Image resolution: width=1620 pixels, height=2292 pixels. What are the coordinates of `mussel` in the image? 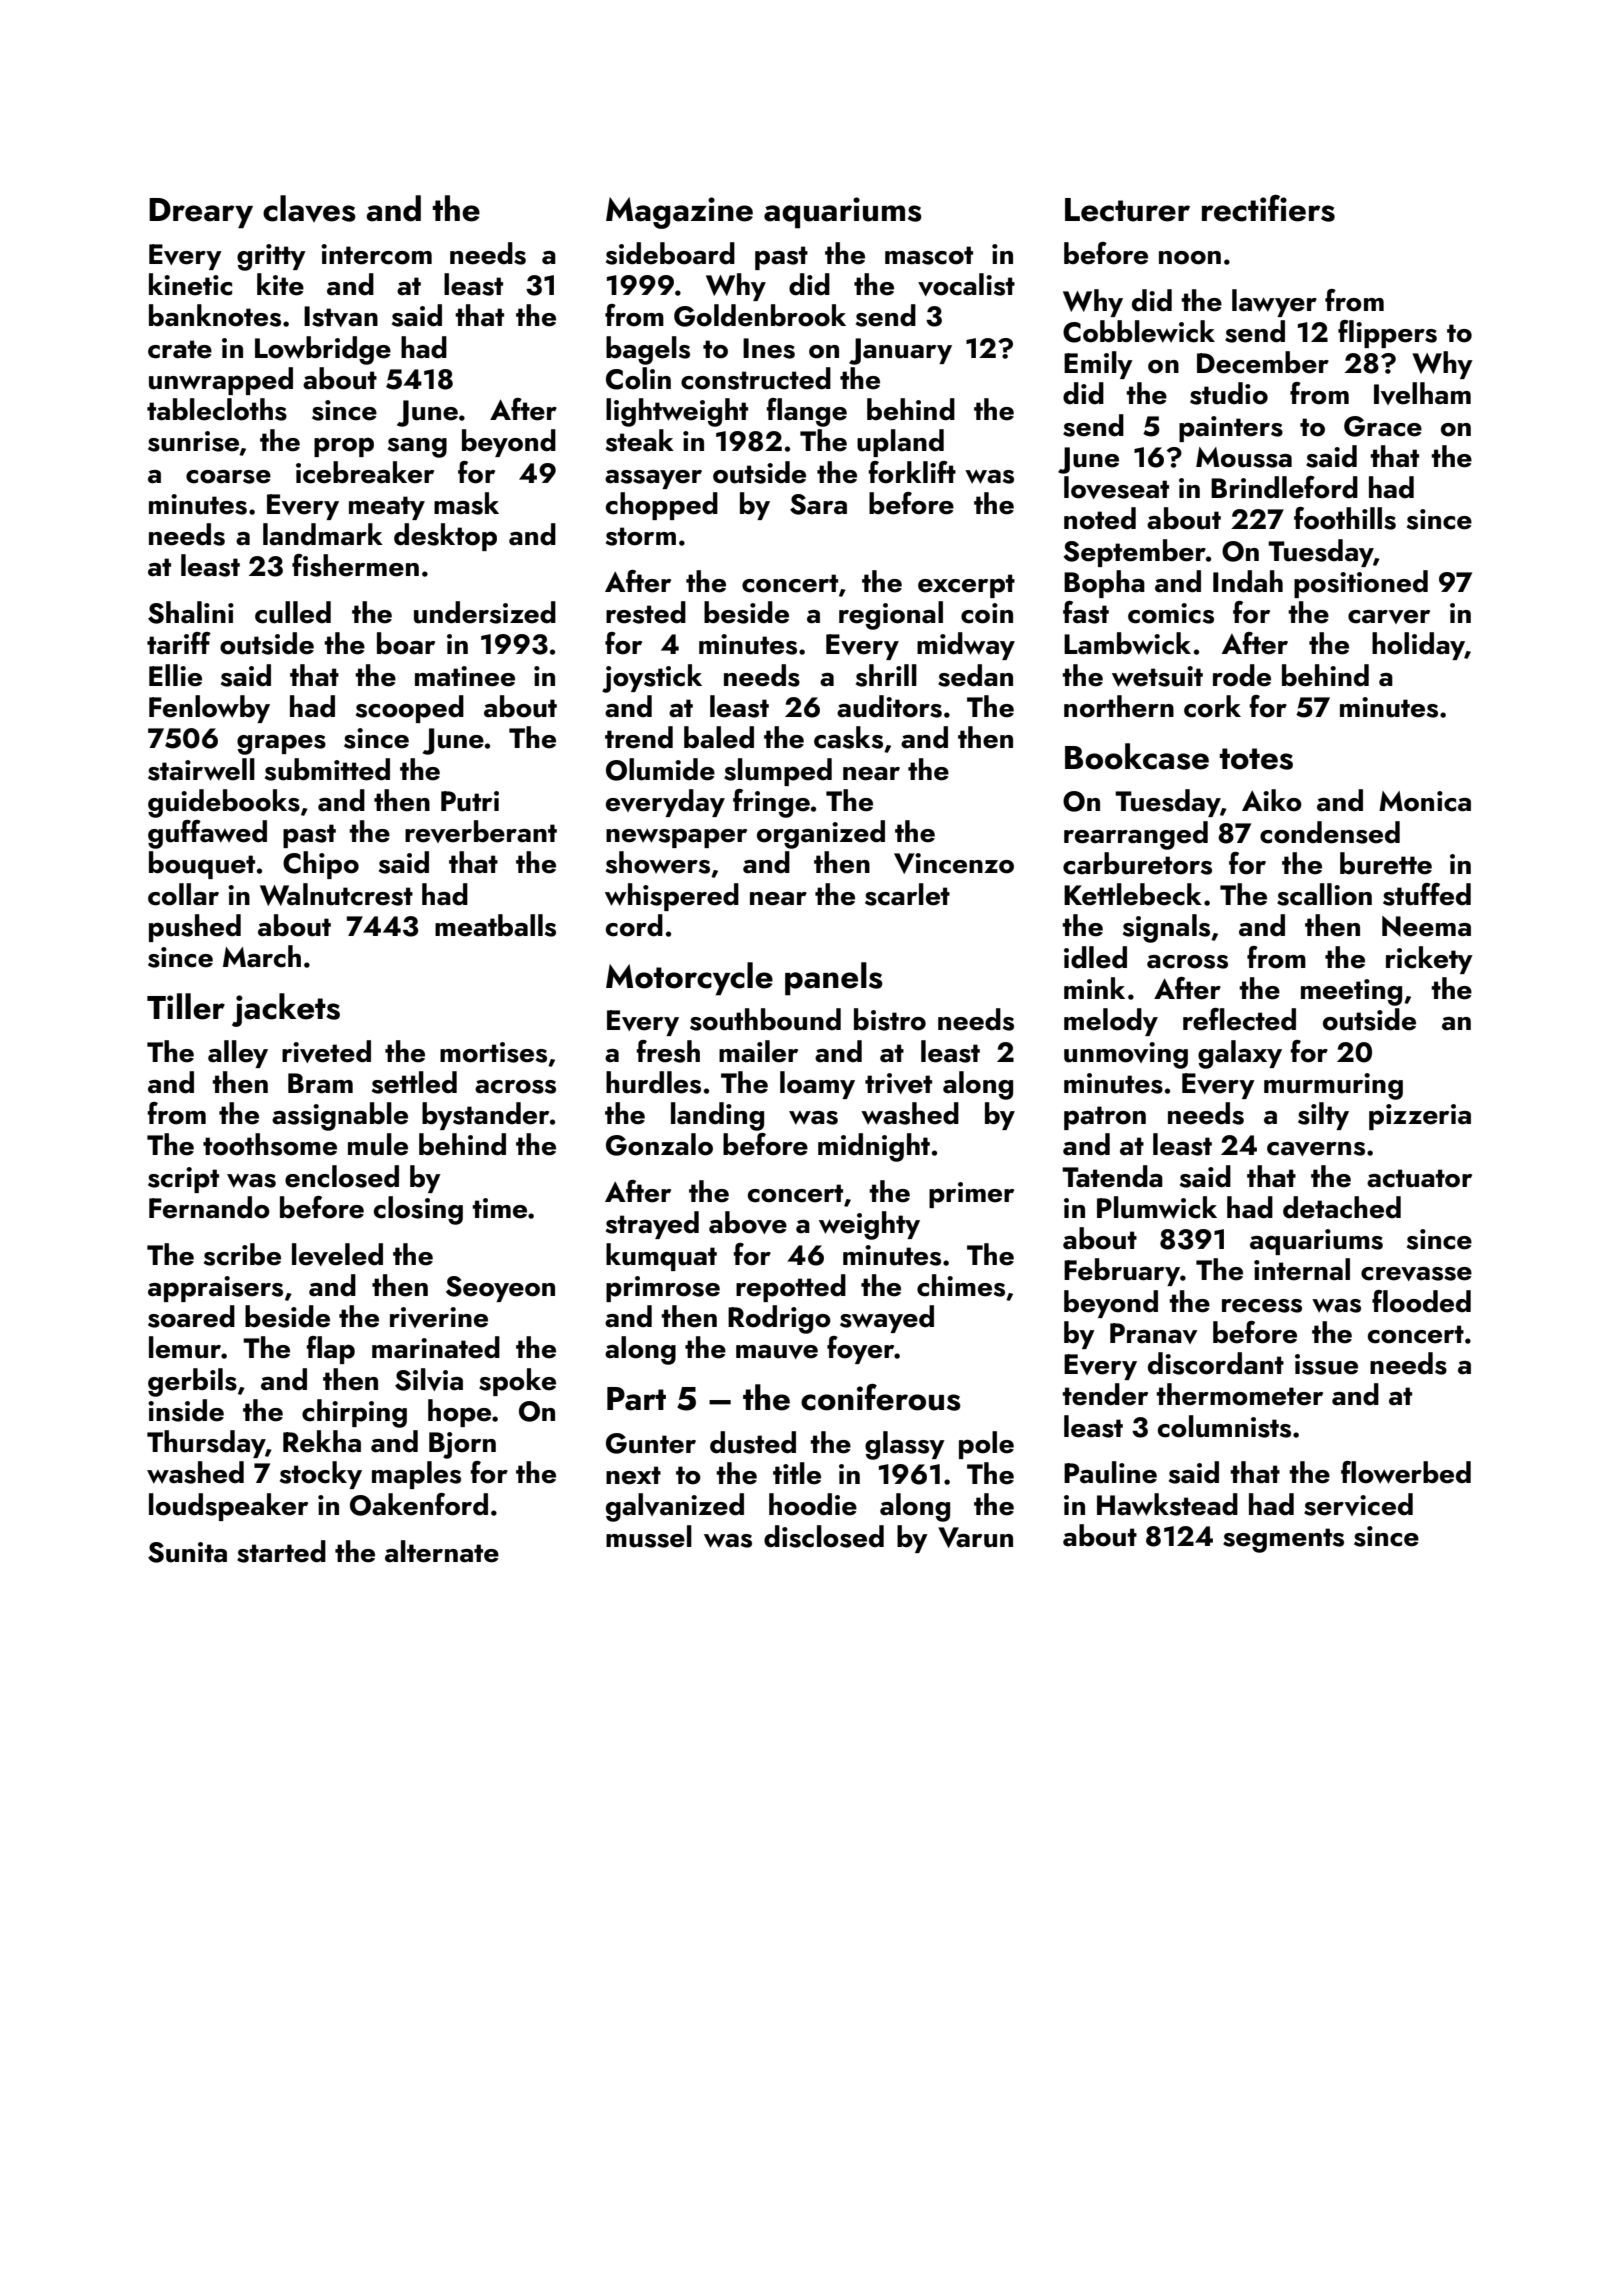 It's located at (649, 1536).
